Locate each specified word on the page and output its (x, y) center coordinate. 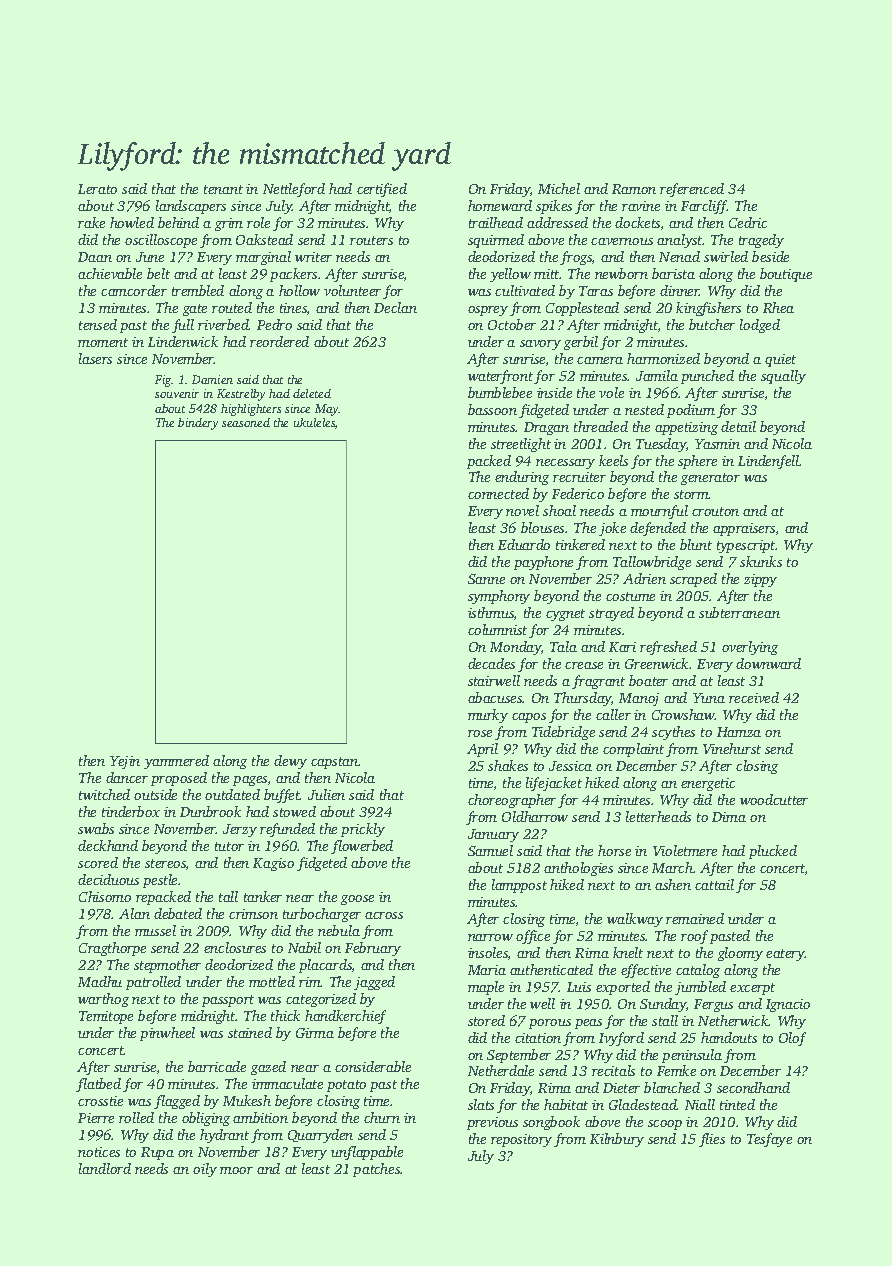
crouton (715, 511)
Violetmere (685, 850)
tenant (223, 189)
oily (205, 1170)
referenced (692, 190)
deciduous (108, 879)
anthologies (578, 869)
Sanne (486, 579)
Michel (559, 188)
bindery (198, 424)
